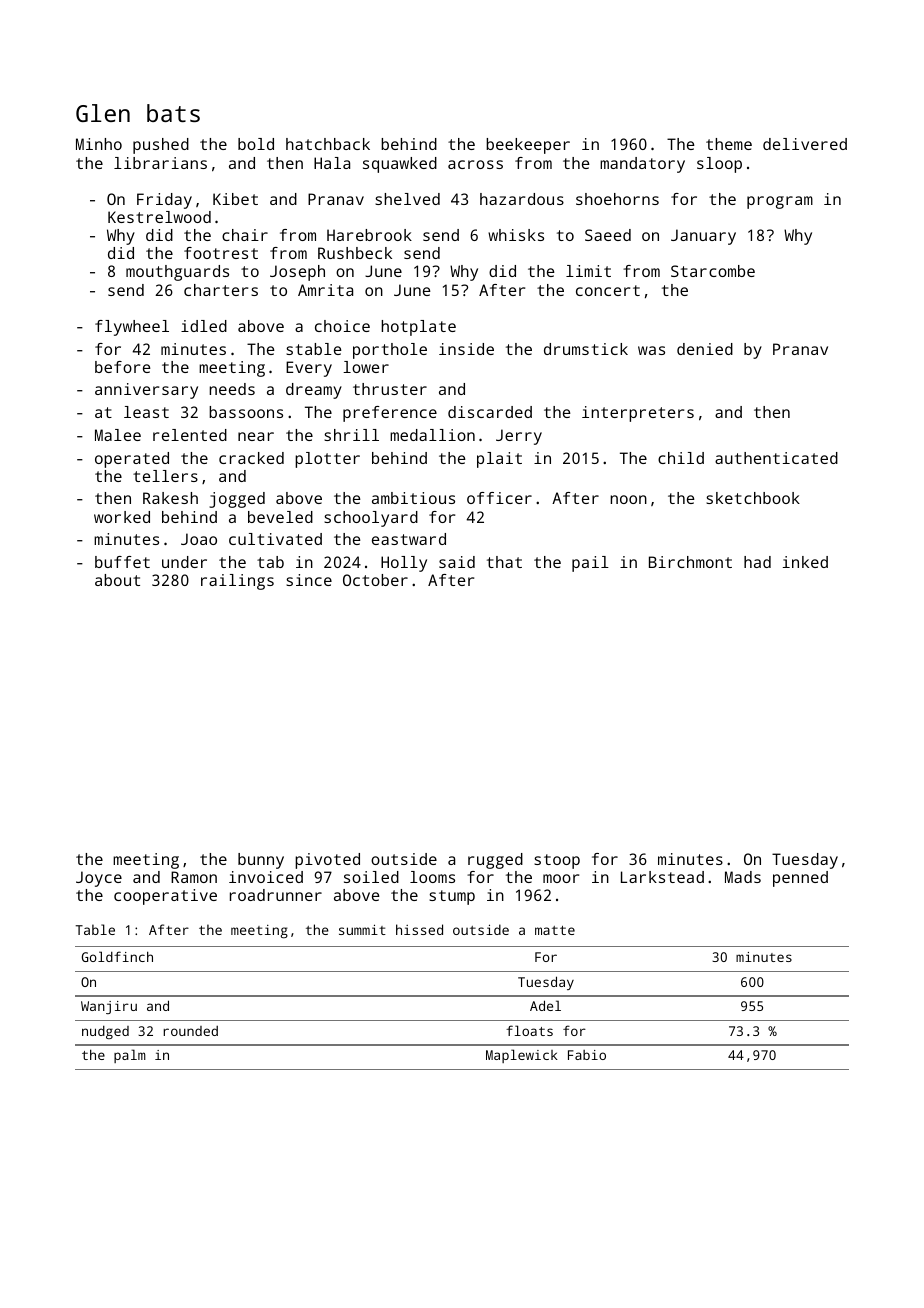 The width and height of the page is (924, 1308). What do you see at coordinates (638, 414) in the page?
I see `interpreters` at bounding box center [638, 414].
